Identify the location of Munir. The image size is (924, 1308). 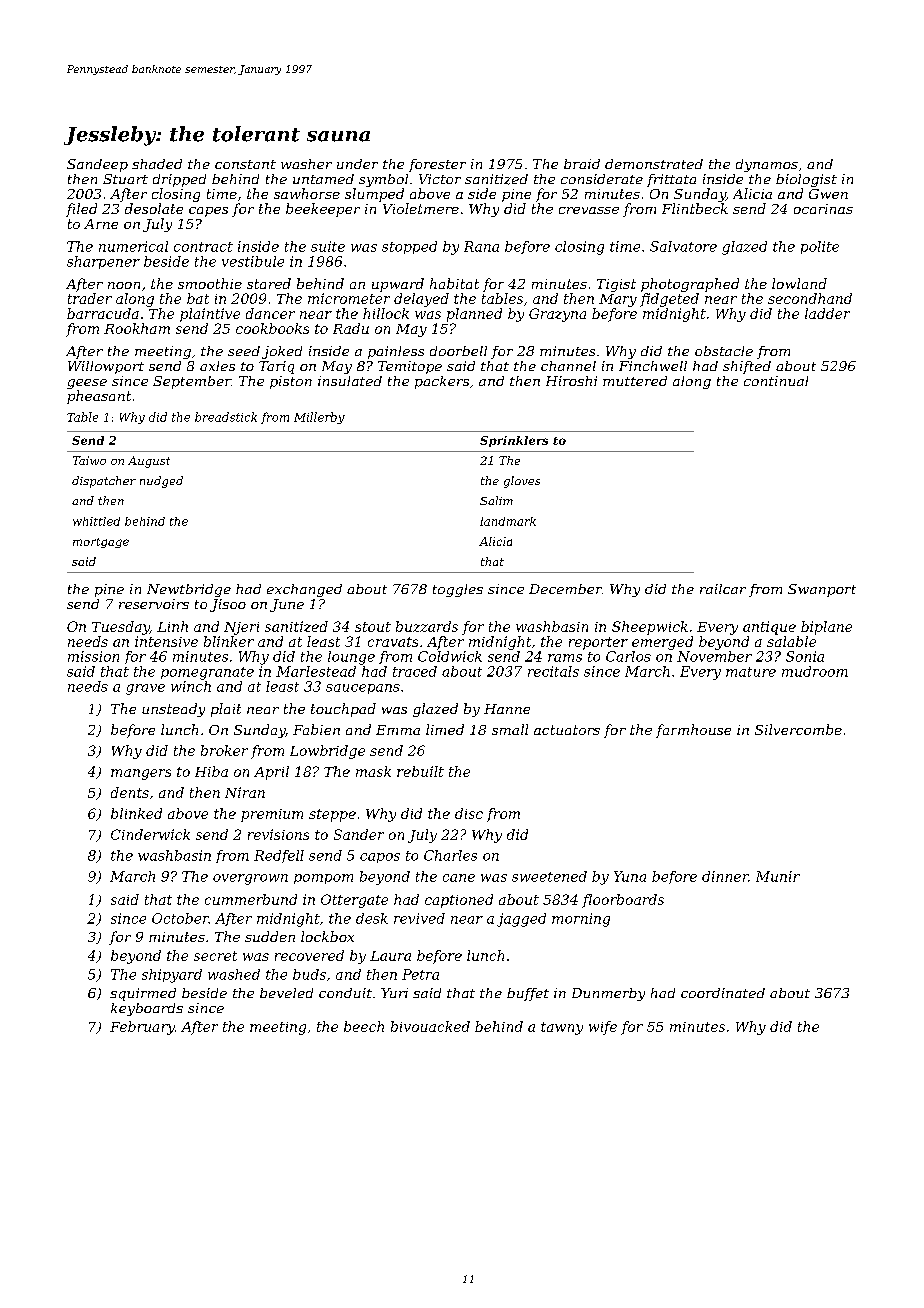
(778, 876).
